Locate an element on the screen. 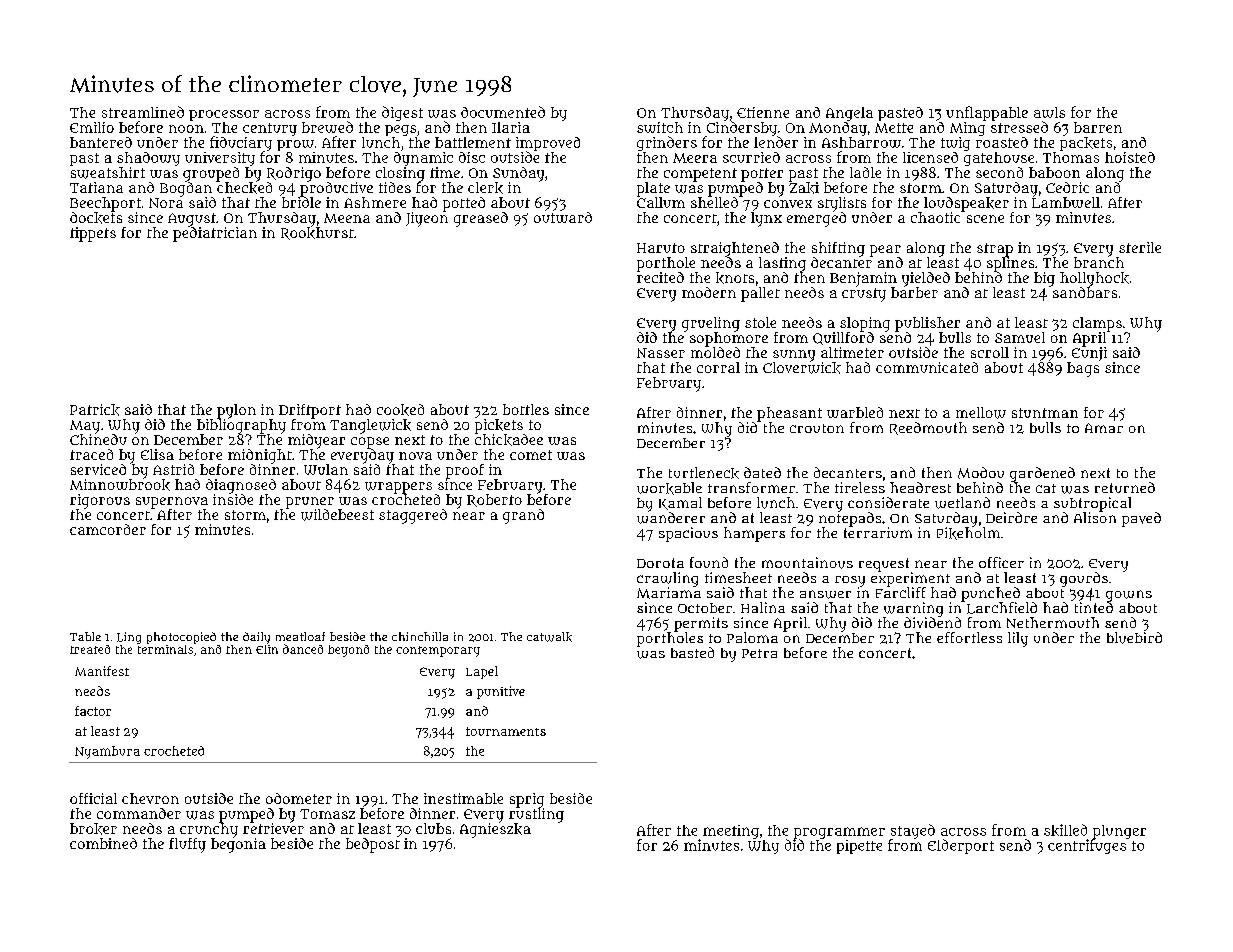  combined is located at coordinates (103, 843).
